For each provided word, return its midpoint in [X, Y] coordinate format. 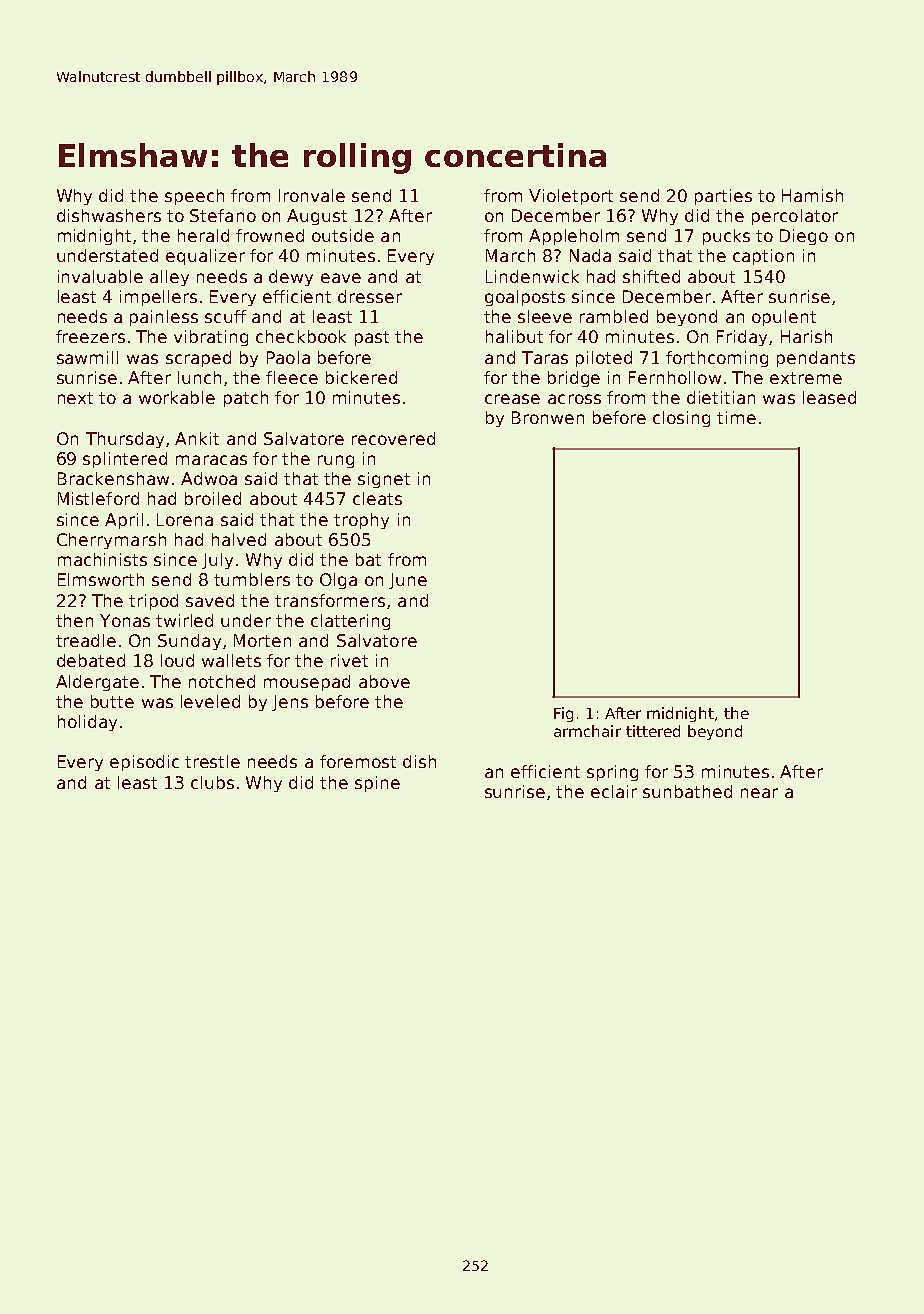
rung [336, 461]
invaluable [100, 276]
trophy [361, 521]
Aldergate [97, 683]
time [736, 417]
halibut [514, 336]
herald [203, 235]
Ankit [197, 438]
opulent [784, 318]
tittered [653, 731]
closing [681, 419]
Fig [563, 714]
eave [341, 278]
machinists [102, 559]
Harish [806, 336]
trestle [212, 761]
